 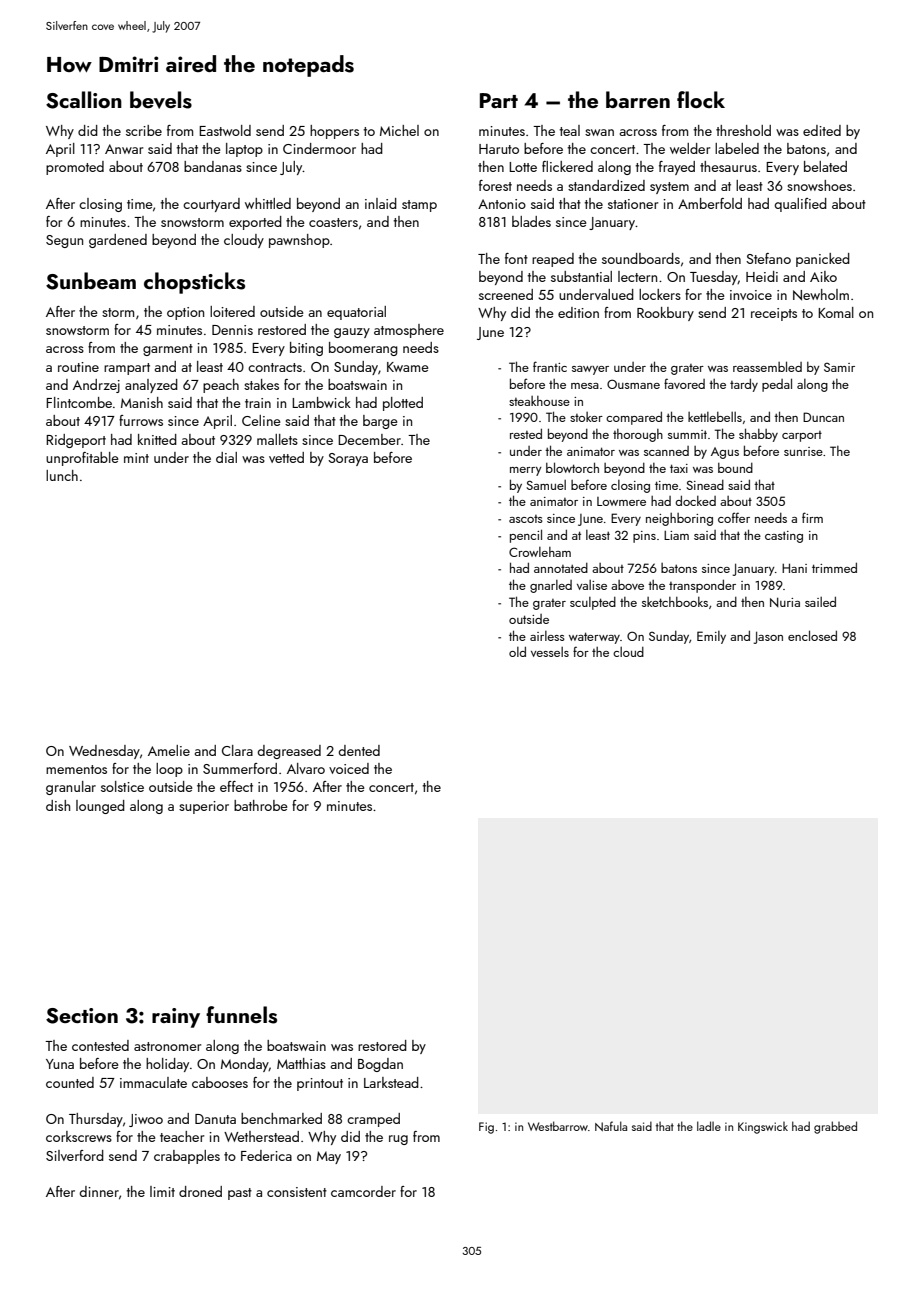 What do you see at coordinates (709, 1126) in the screenshot?
I see `ladle` at bounding box center [709, 1126].
